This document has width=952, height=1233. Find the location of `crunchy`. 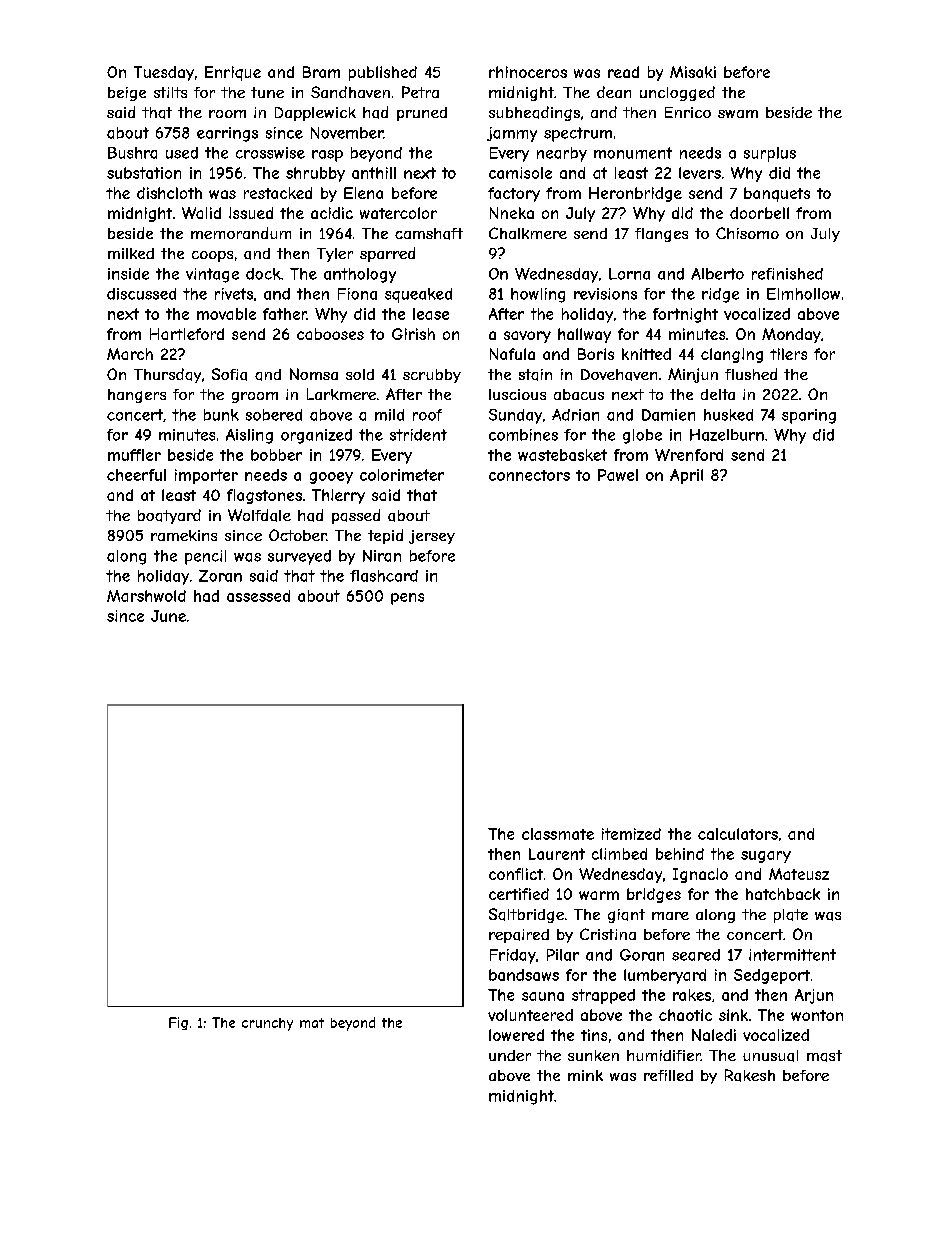

crunchy is located at coordinates (267, 1024).
